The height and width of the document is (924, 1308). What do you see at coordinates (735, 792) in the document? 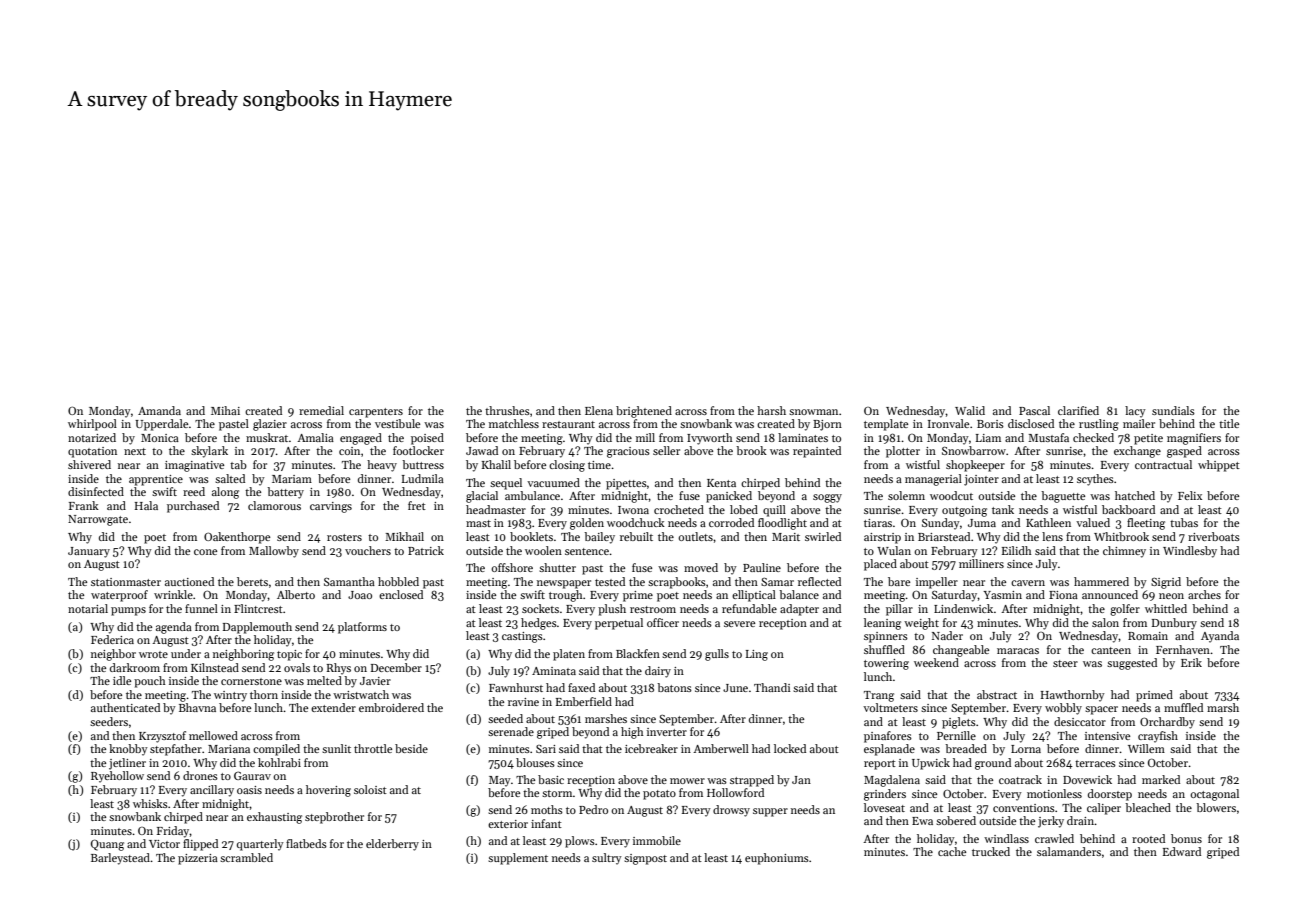
I see `Hollowford` at bounding box center [735, 792].
